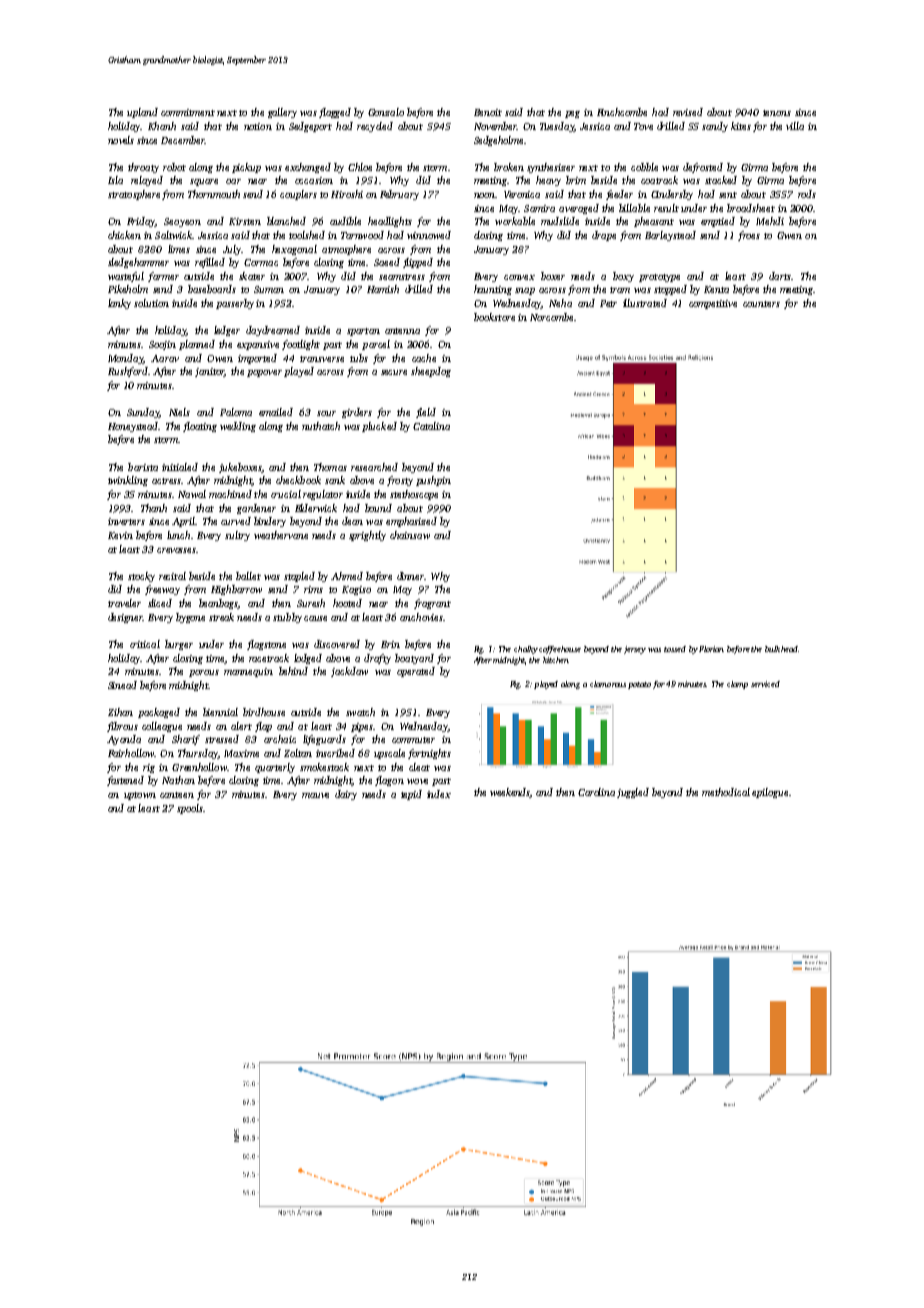 This screenshot has width=924, height=1308. Describe the element at coordinates (352, 521) in the screenshot. I see `dean` at that location.
